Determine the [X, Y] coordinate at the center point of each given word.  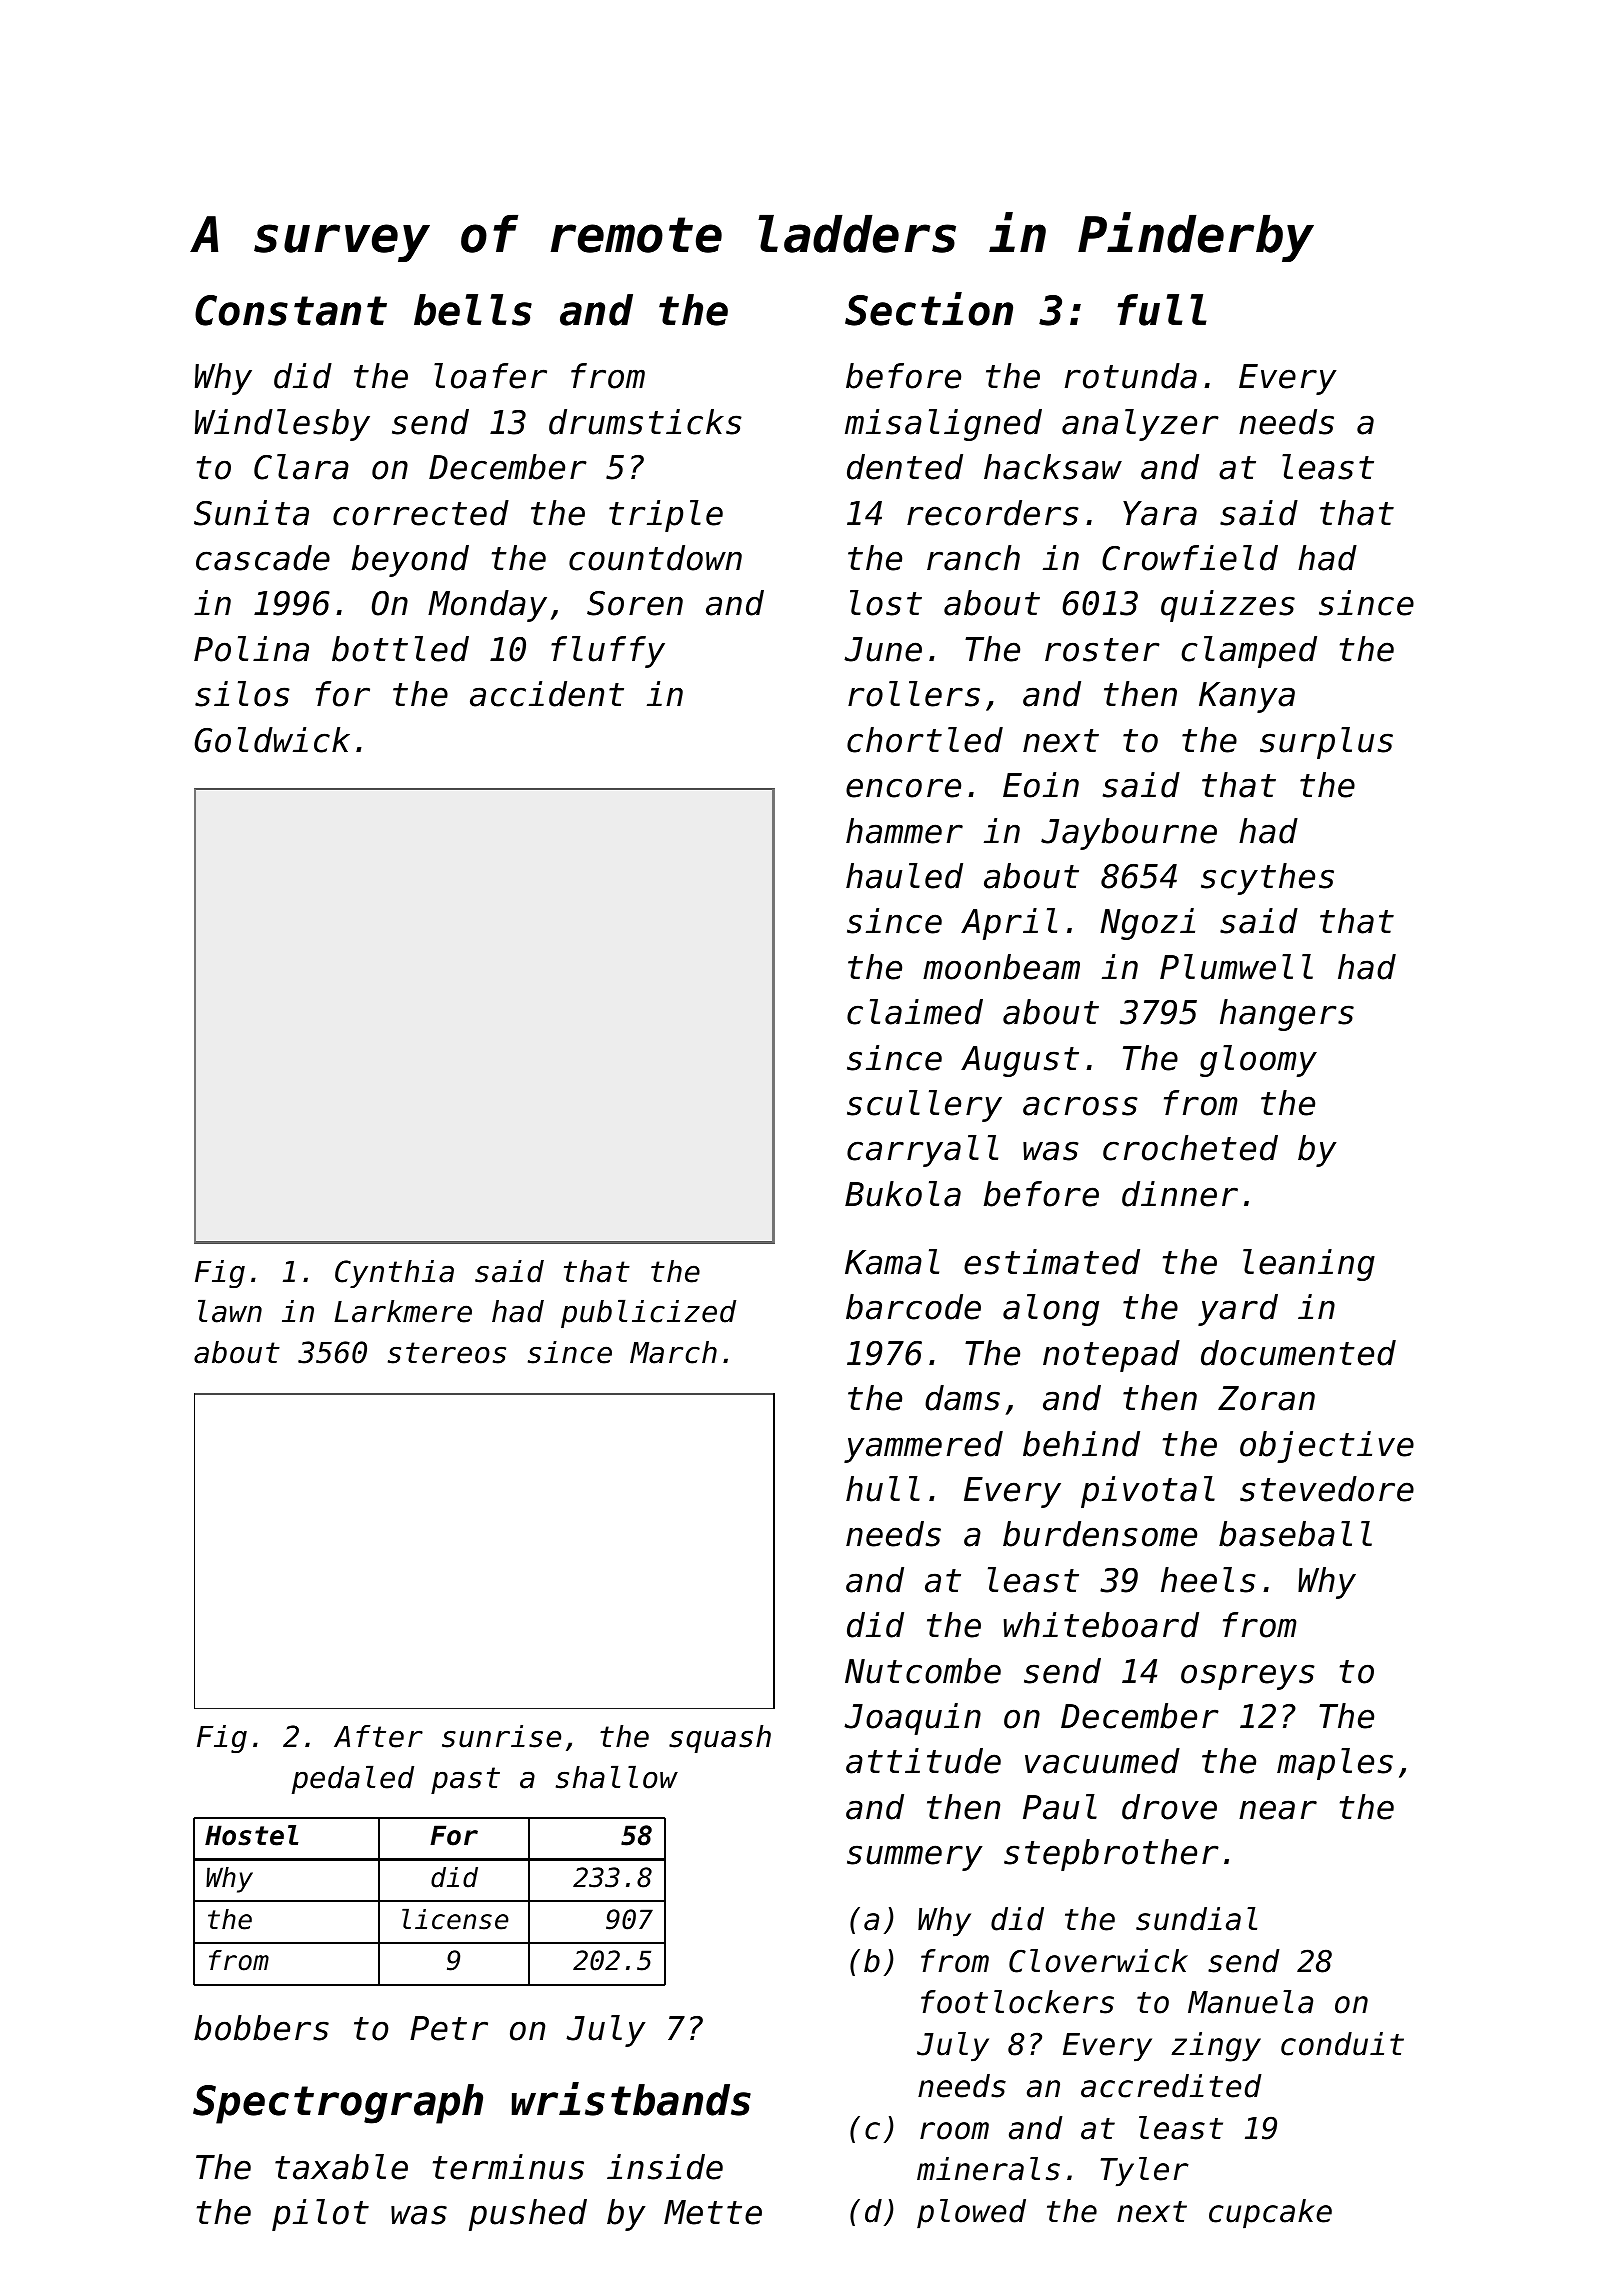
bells [473, 310]
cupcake [1270, 2214]
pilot [320, 2215]
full [1162, 310]
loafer [490, 376]
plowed [971, 2214]
